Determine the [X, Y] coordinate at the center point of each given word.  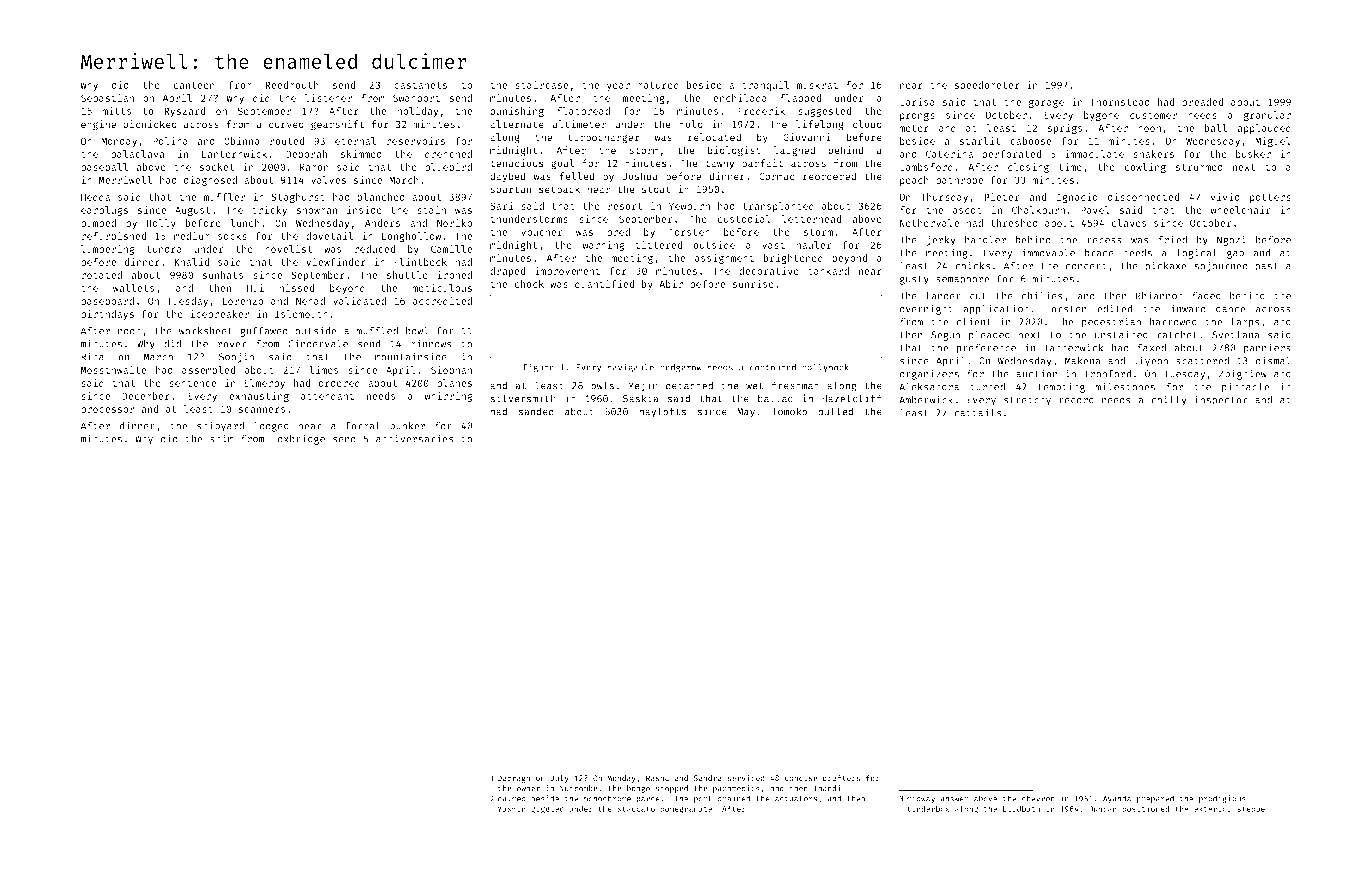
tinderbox [928, 808]
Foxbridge [298, 439]
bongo [638, 789]
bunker [407, 426]
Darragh [514, 779]
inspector [1221, 400]
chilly [1169, 400]
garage [1046, 104]
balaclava [137, 154]
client [973, 321]
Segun [945, 336]
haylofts [662, 412]
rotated [101, 275]
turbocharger [604, 138]
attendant [327, 396]
